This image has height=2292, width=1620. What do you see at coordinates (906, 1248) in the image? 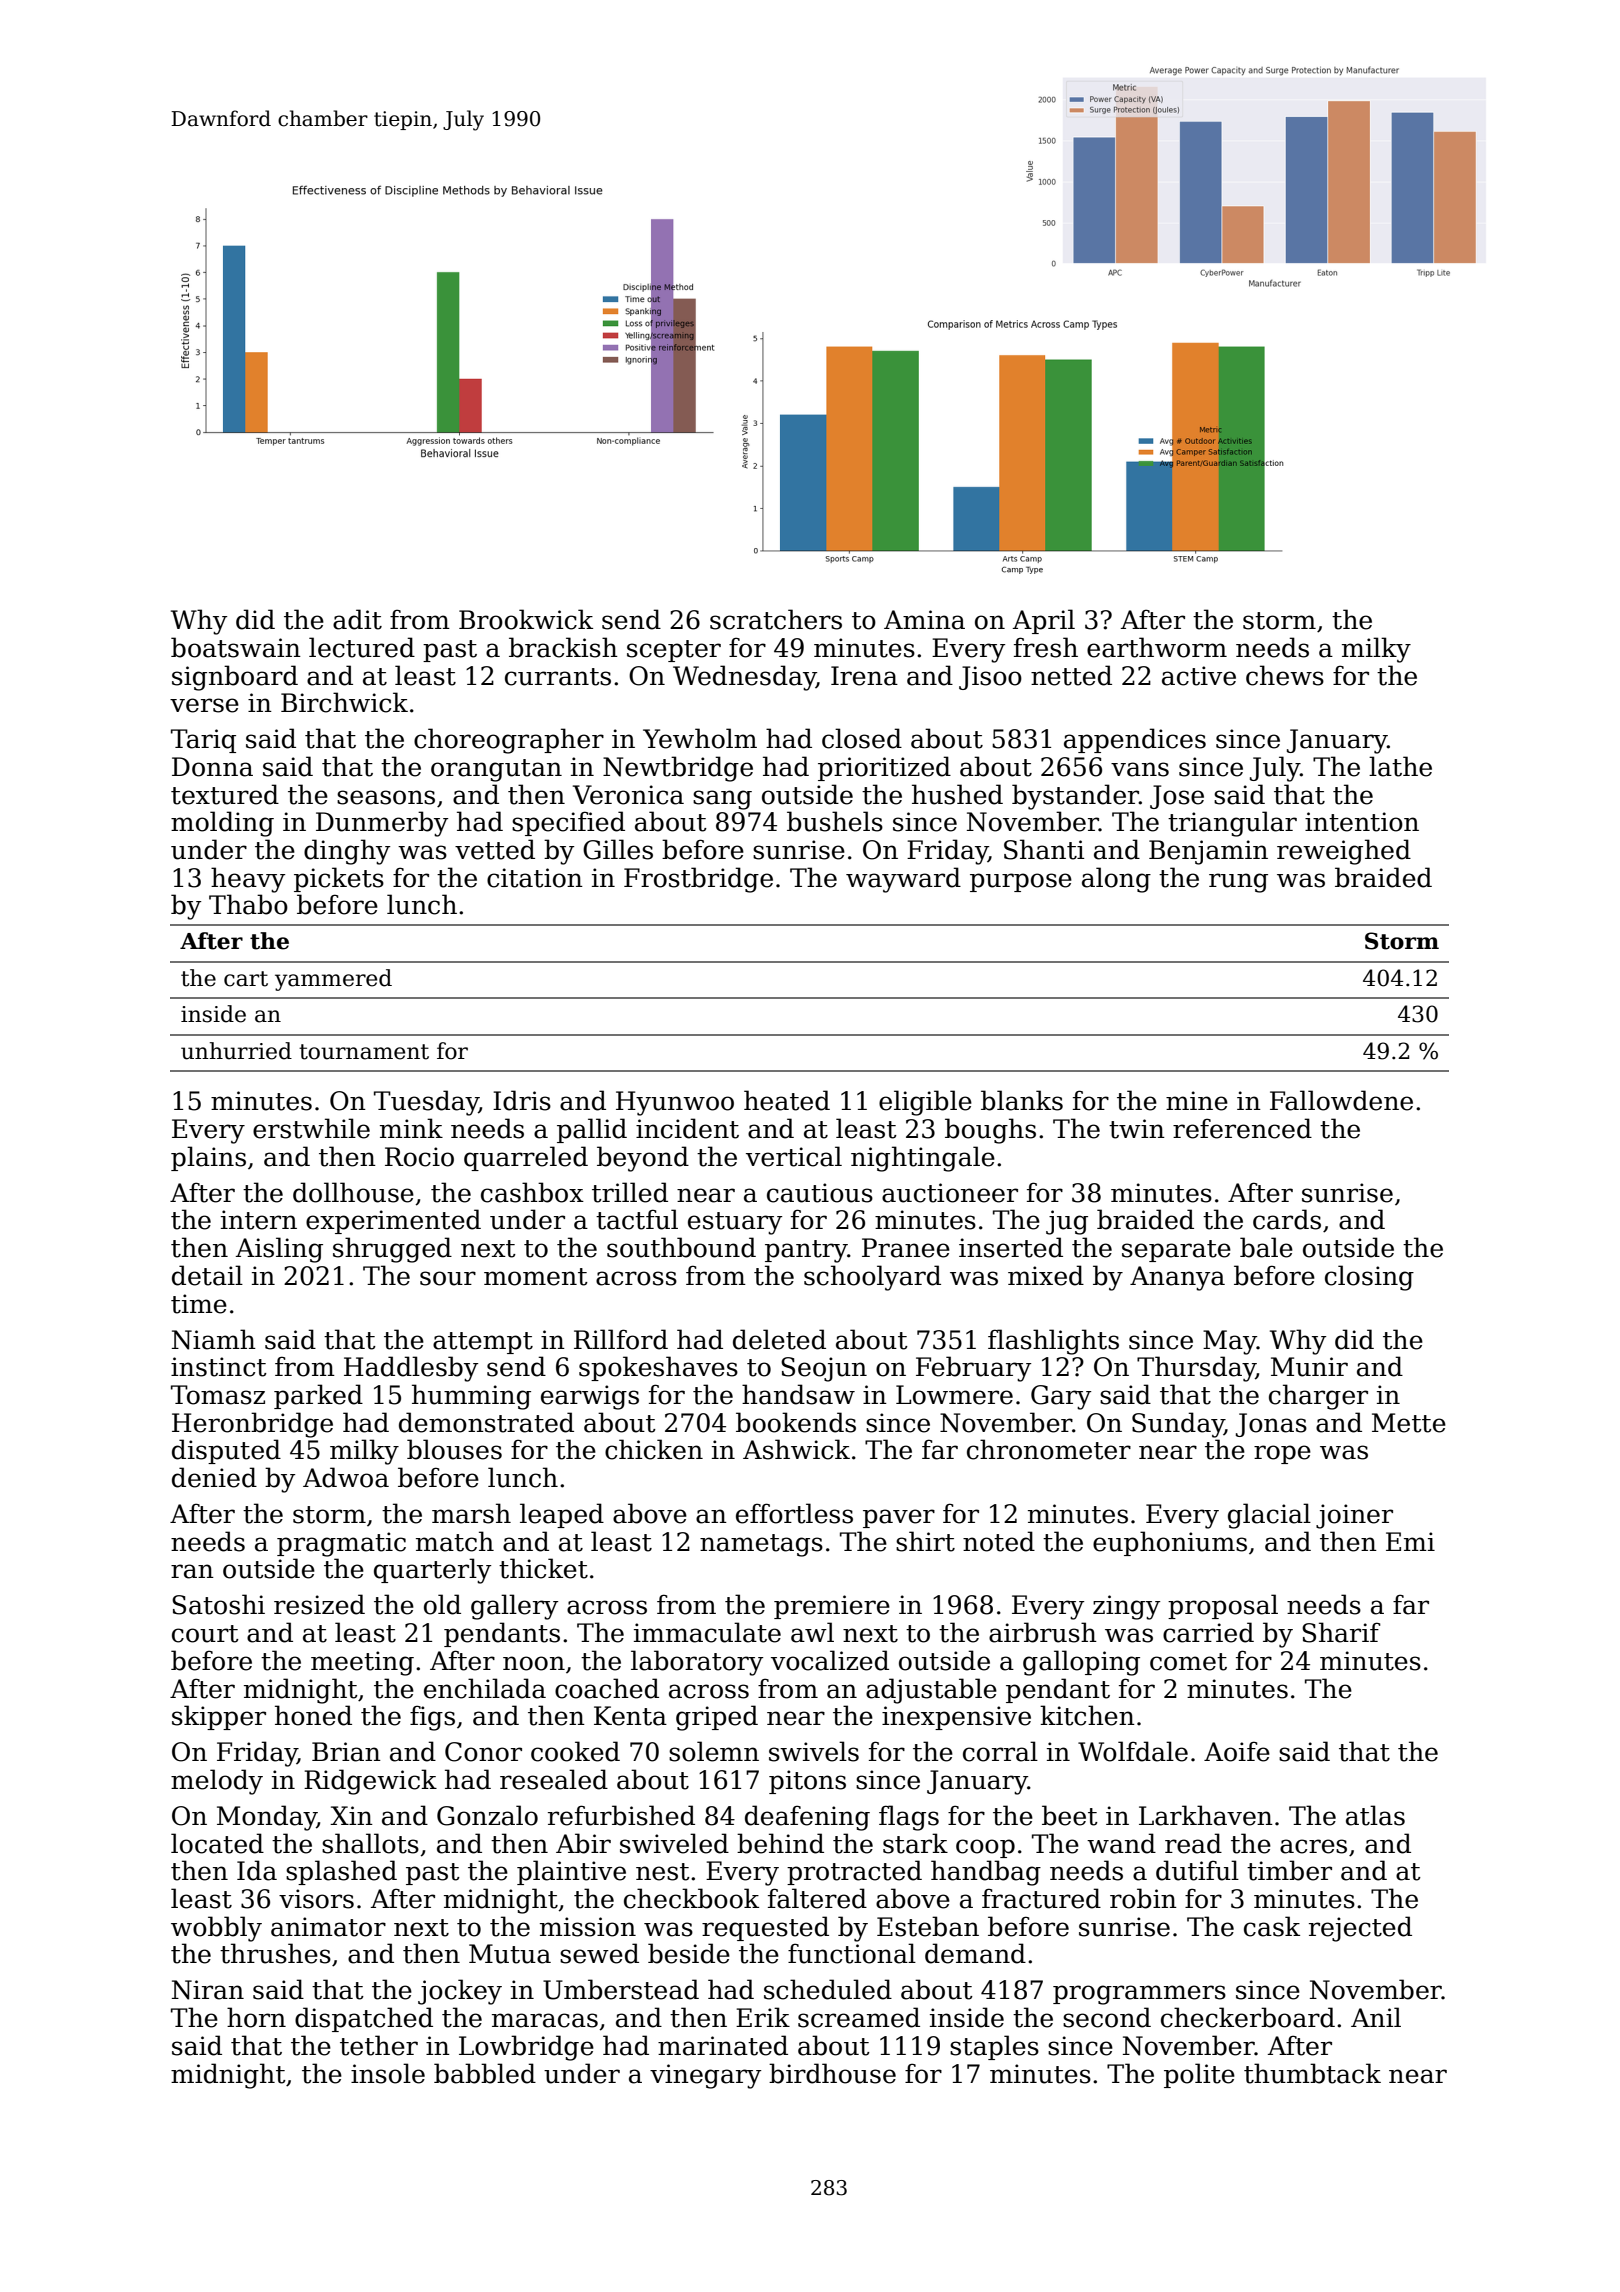
I see `Pranee` at bounding box center [906, 1248].
